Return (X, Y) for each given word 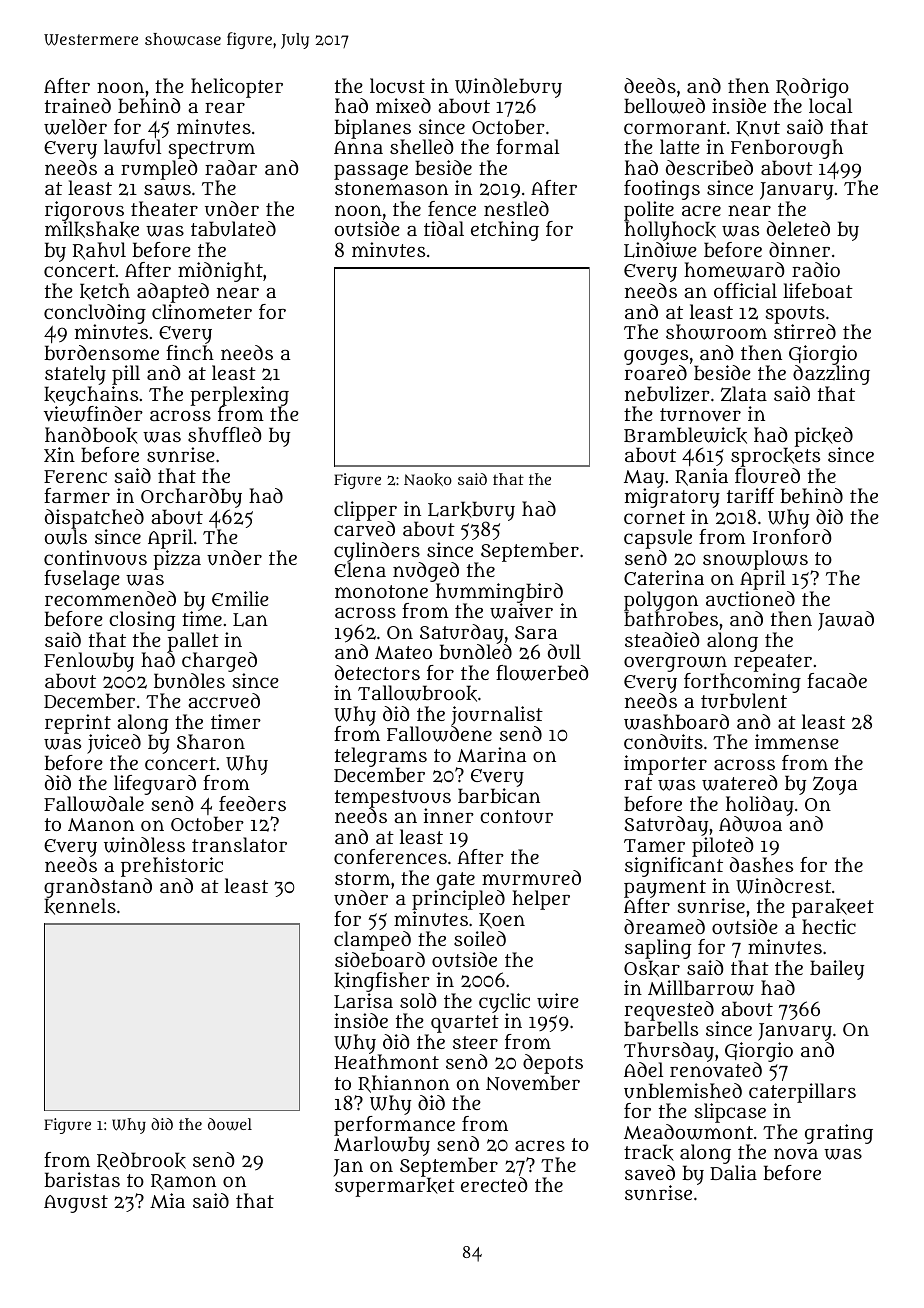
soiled (480, 938)
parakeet (833, 908)
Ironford (792, 536)
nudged (426, 572)
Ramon (183, 1182)
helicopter (237, 88)
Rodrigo (813, 88)
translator (239, 844)
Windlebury (508, 88)
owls (66, 537)
